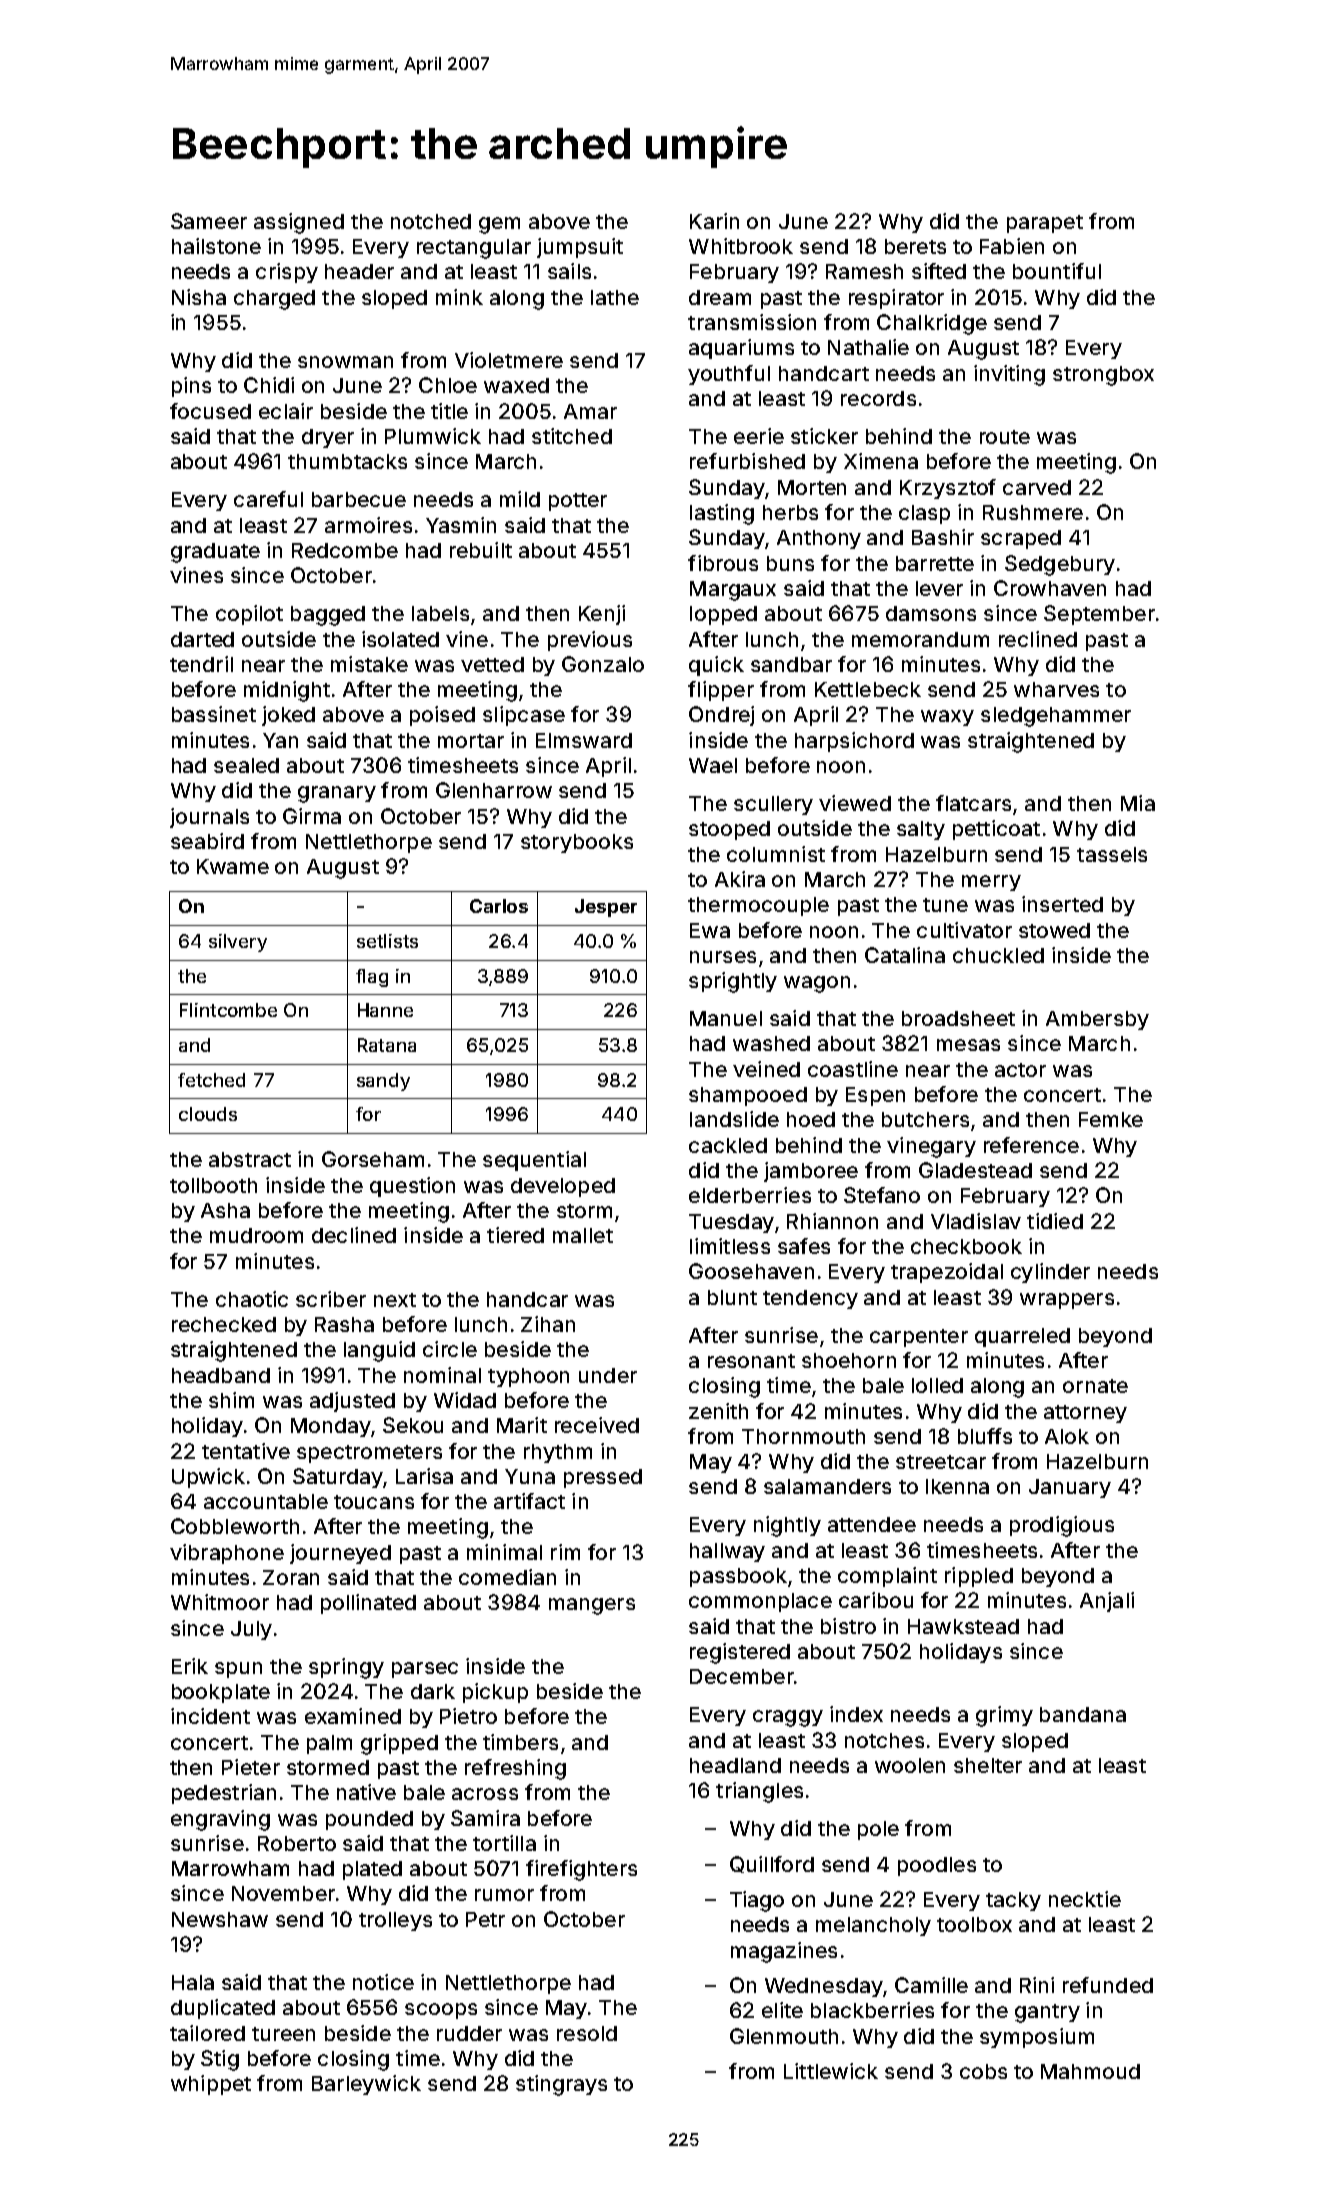 The height and width of the screenshot is (2199, 1335). Describe the element at coordinates (1112, 854) in the screenshot. I see `tassels` at that location.
